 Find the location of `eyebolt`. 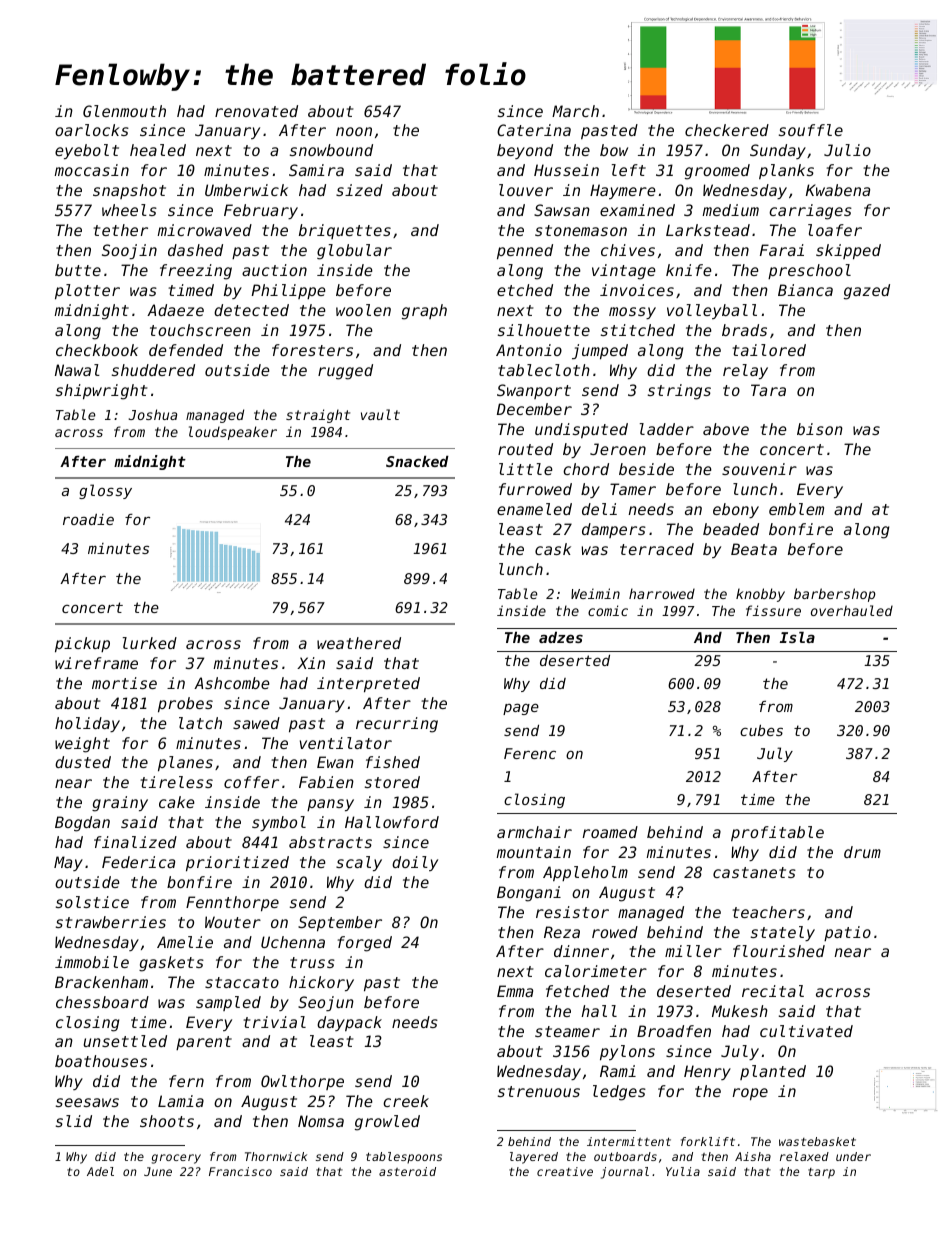

eyebolt is located at coordinates (87, 151).
